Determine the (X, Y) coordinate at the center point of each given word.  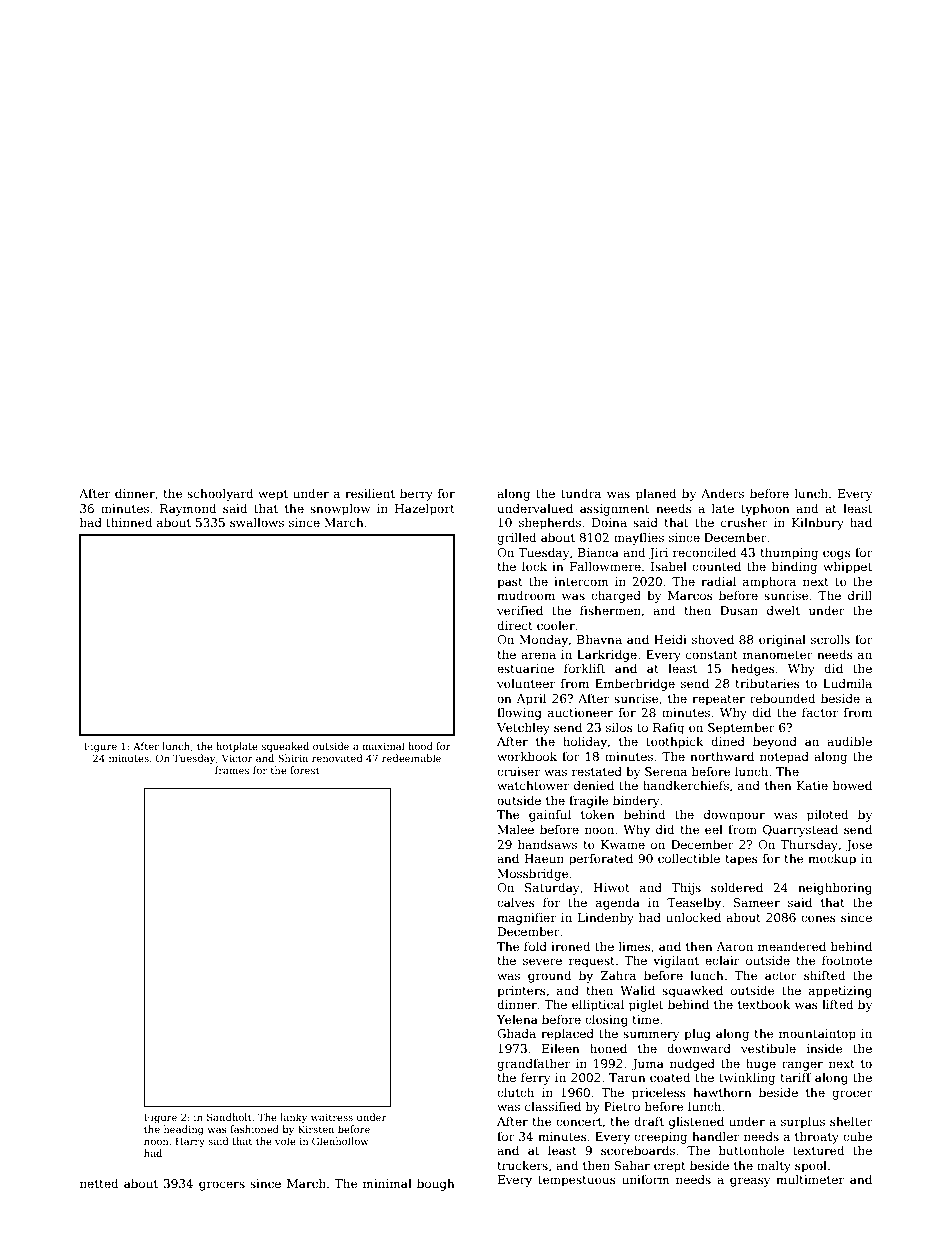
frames (232, 770)
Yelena (517, 1019)
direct (515, 625)
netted (99, 1183)
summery (651, 1036)
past (510, 583)
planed (656, 494)
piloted (827, 815)
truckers (522, 1165)
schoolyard (220, 494)
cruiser (518, 771)
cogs (837, 555)
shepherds (550, 523)
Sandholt (229, 1117)
